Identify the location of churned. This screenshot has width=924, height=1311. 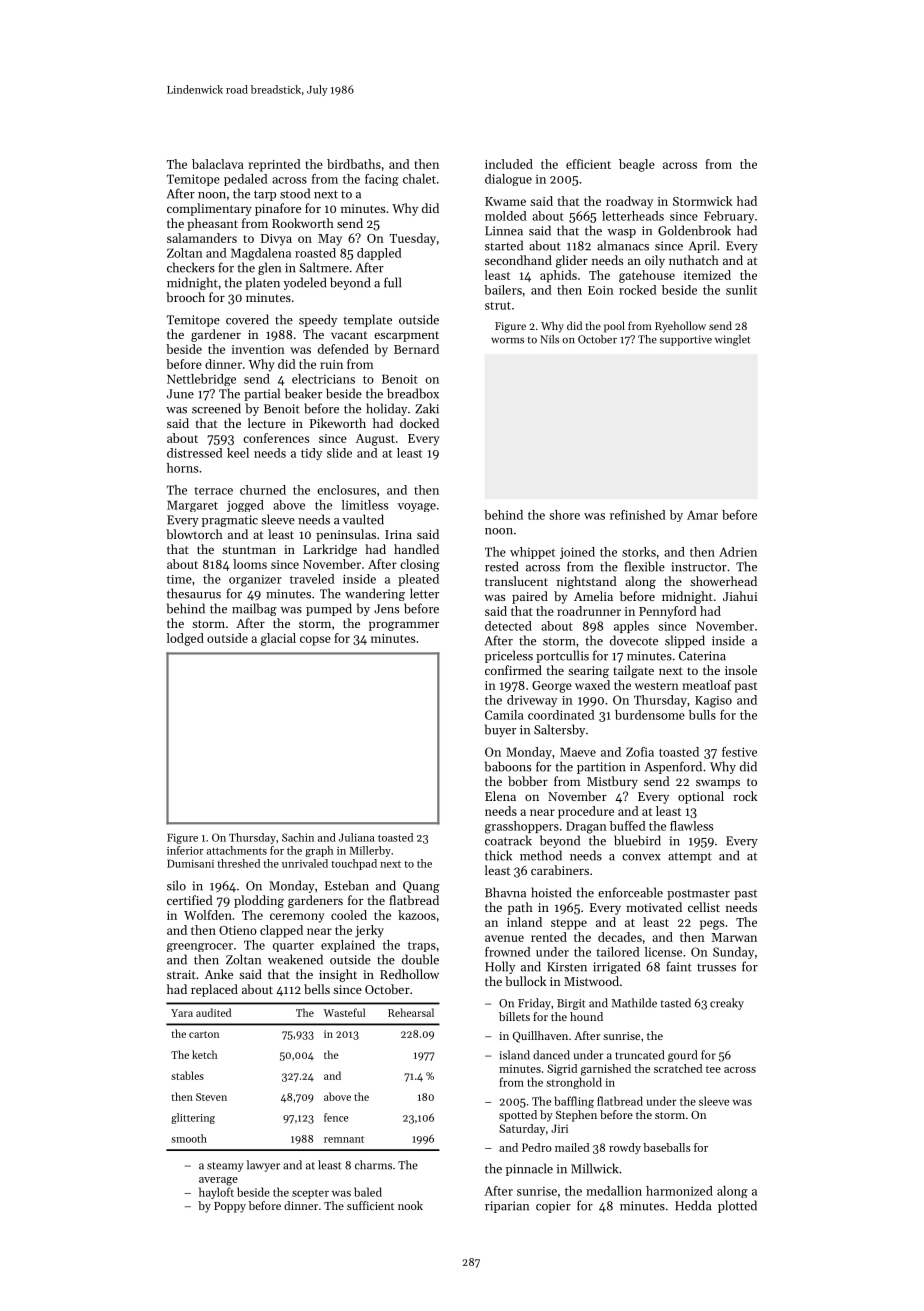
(263, 490).
